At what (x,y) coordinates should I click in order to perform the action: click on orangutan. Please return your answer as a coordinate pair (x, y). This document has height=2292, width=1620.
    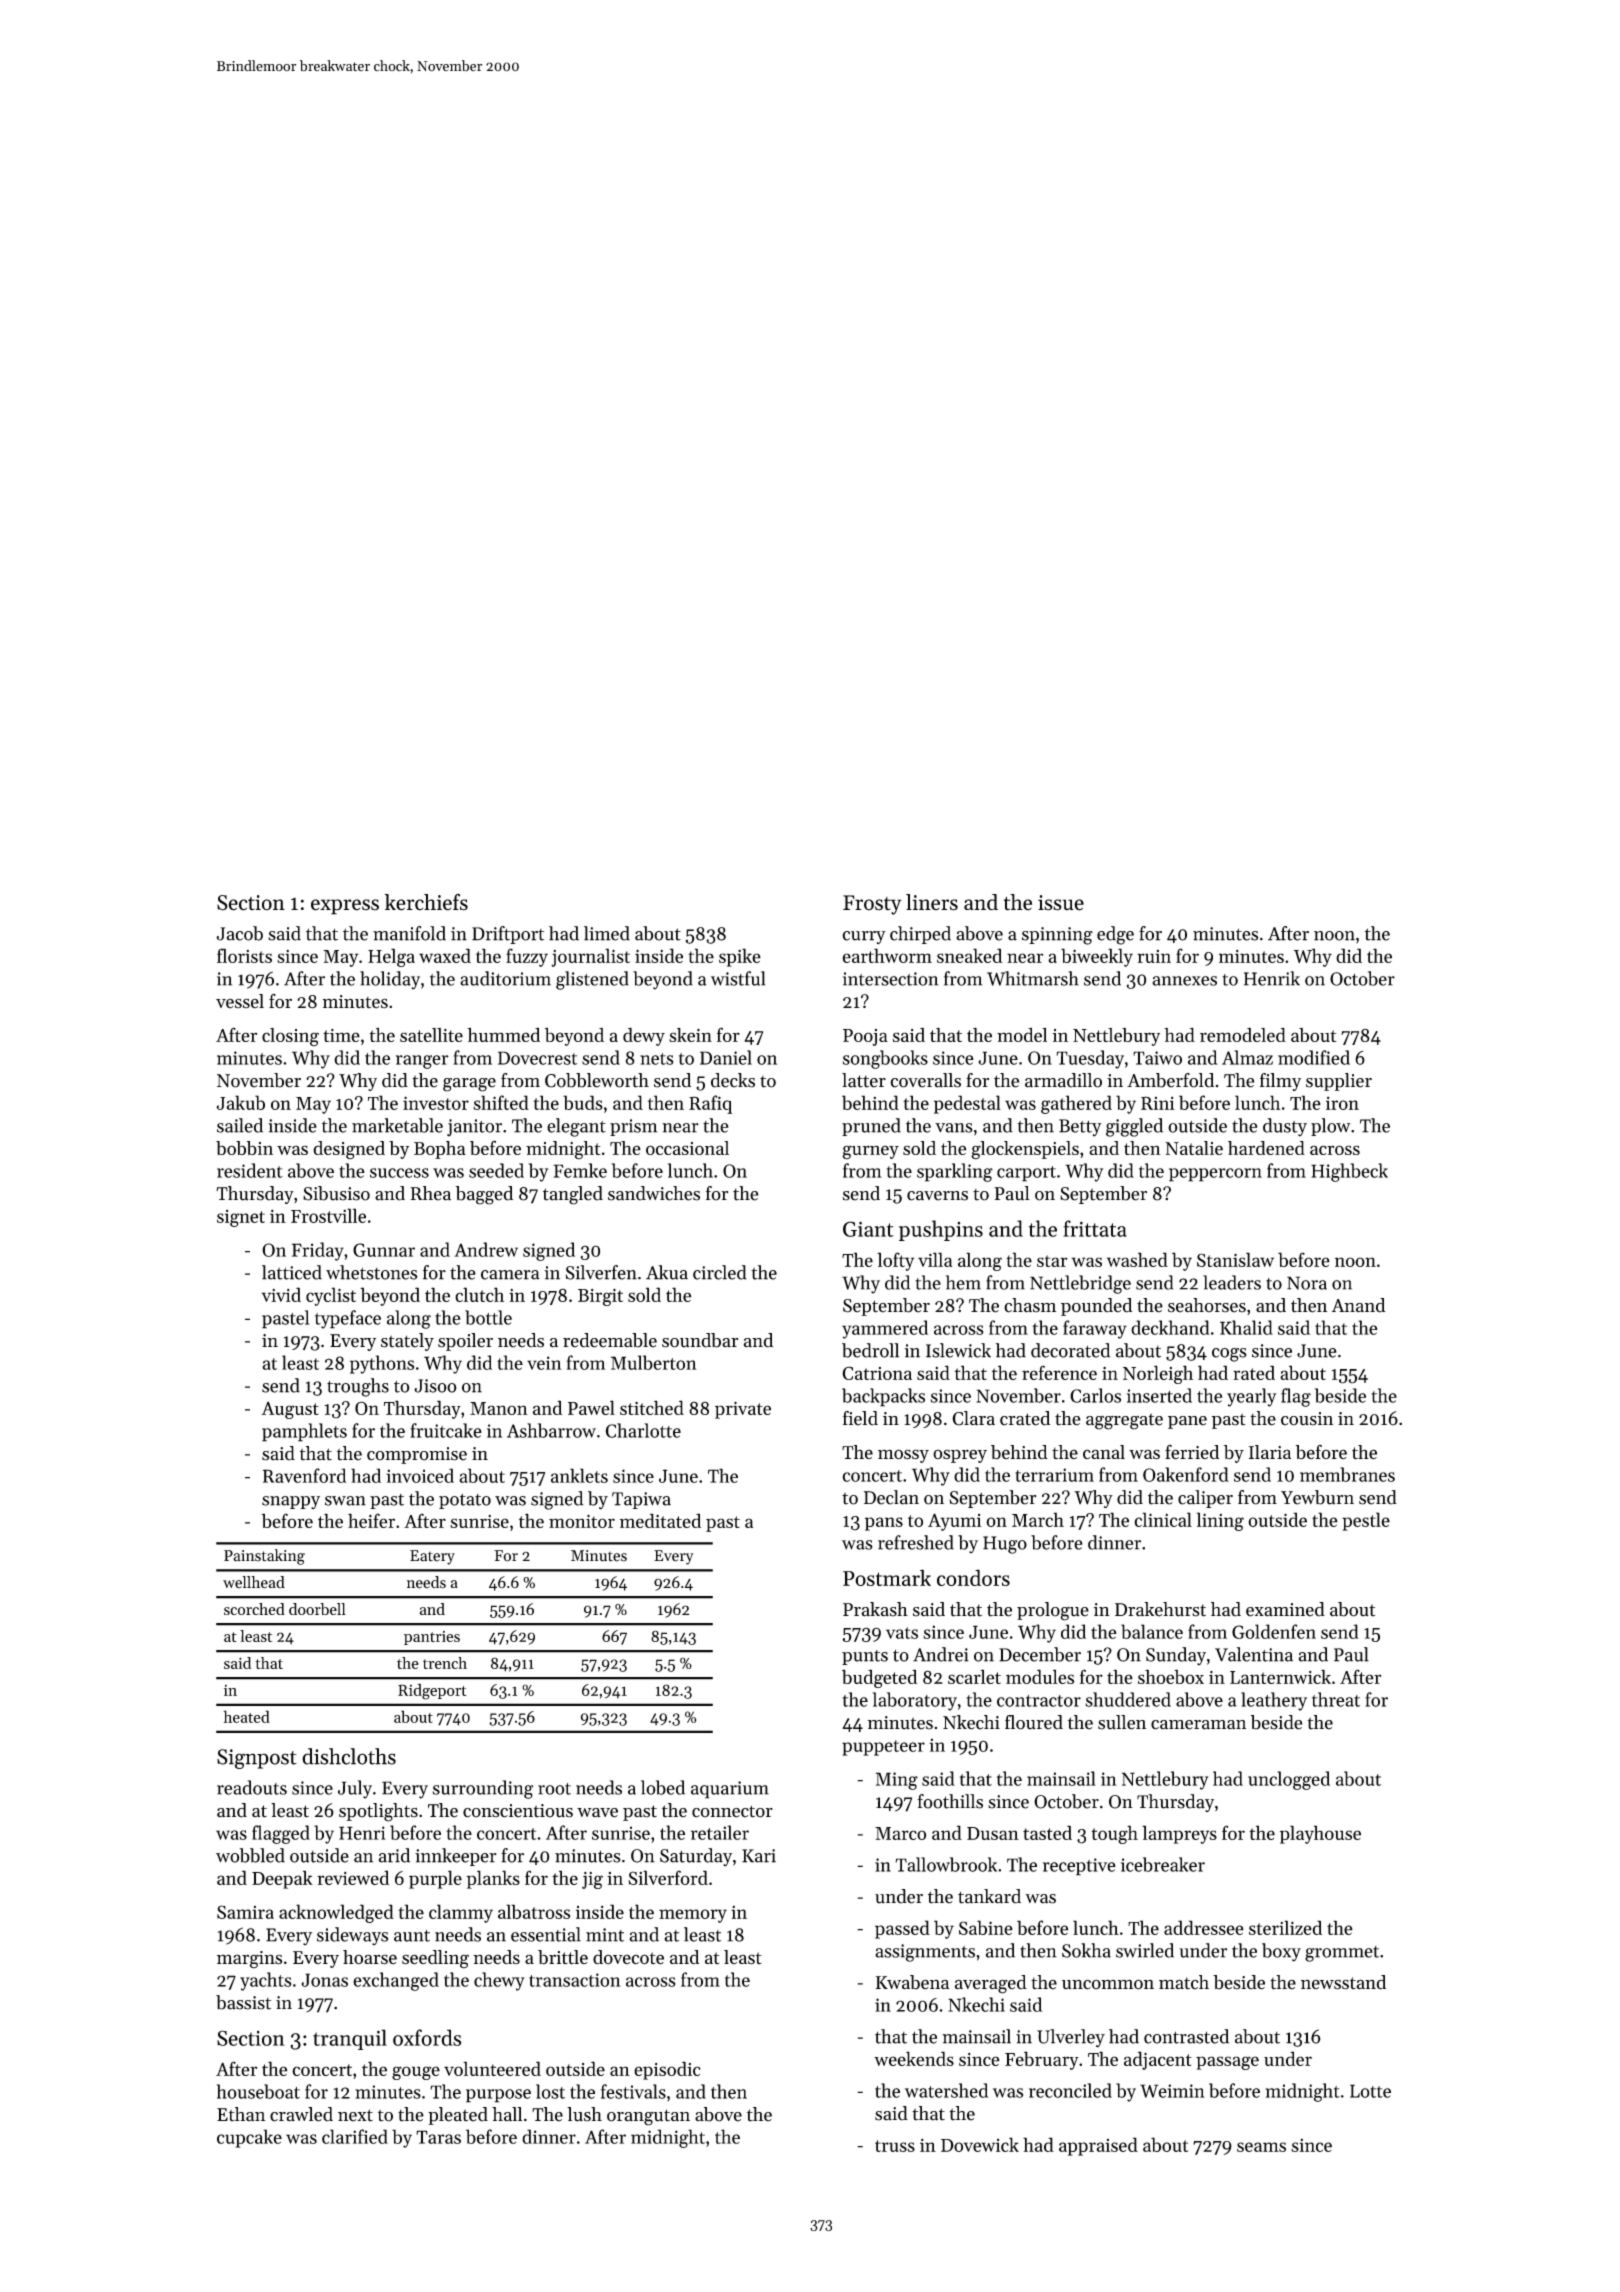
    Looking at the image, I should click on (648, 2117).
